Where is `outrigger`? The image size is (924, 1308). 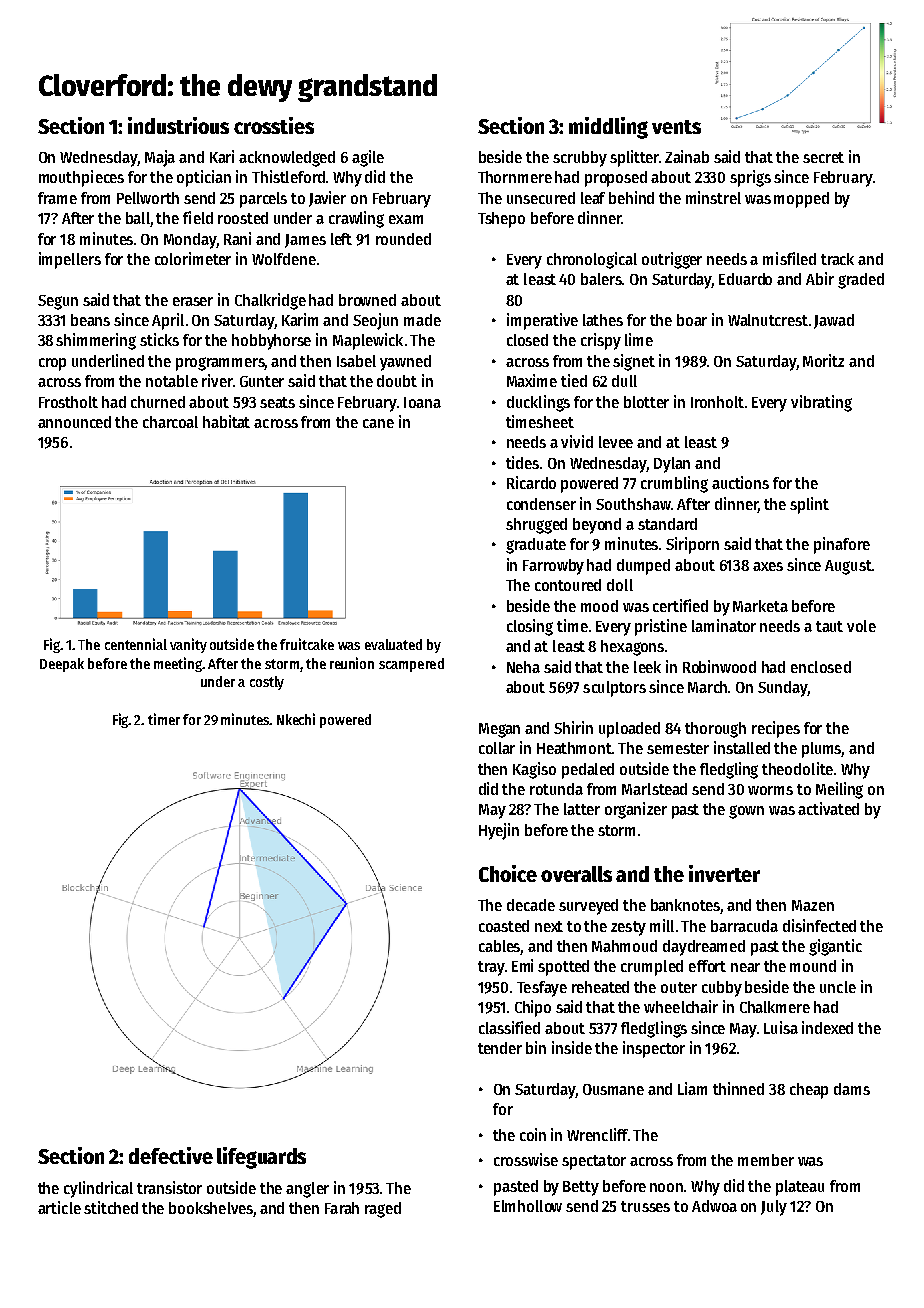
outrigger is located at coordinates (672, 260).
